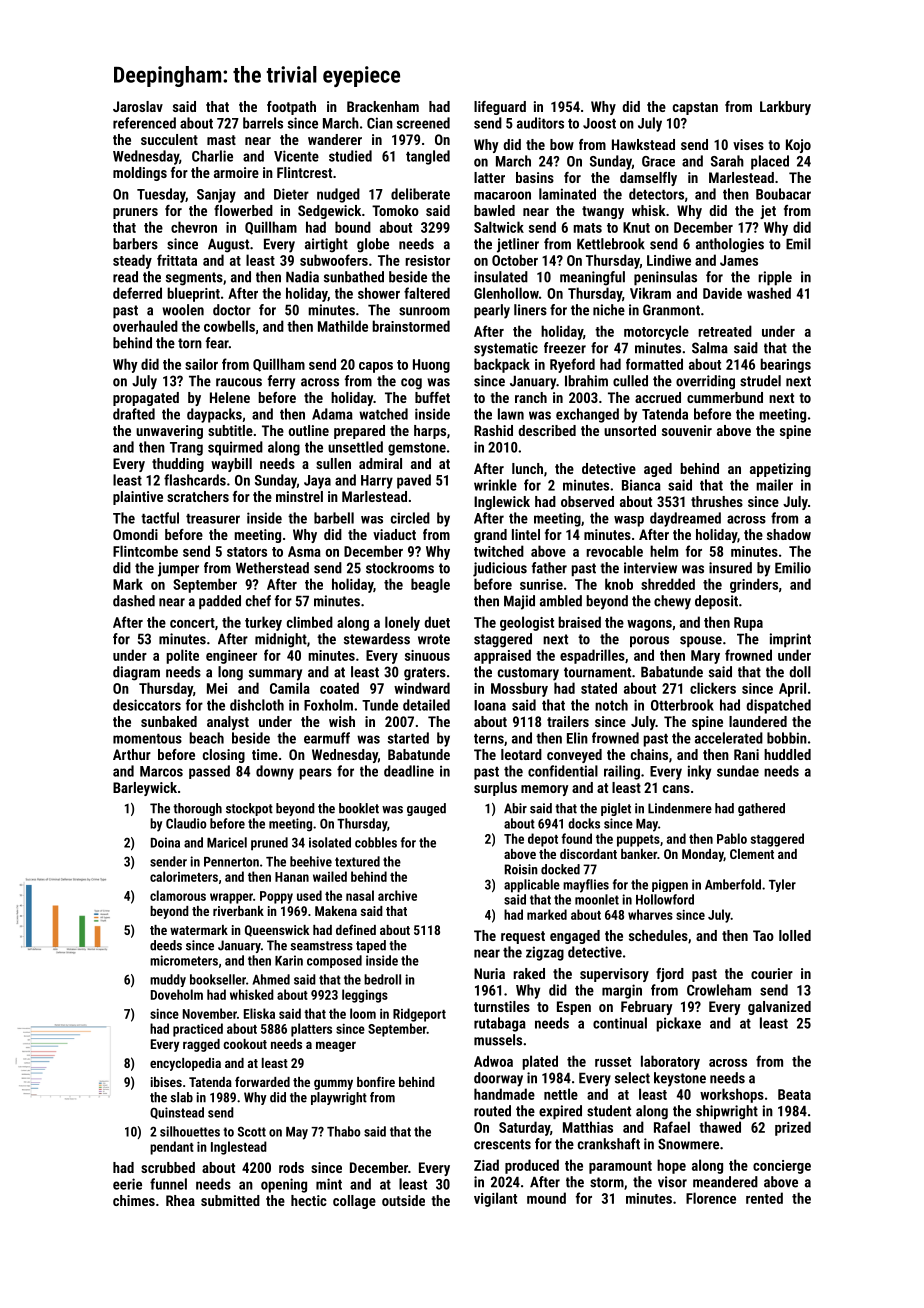  Describe the element at coordinates (669, 260) in the image. I see `Lindiwe` at that location.
